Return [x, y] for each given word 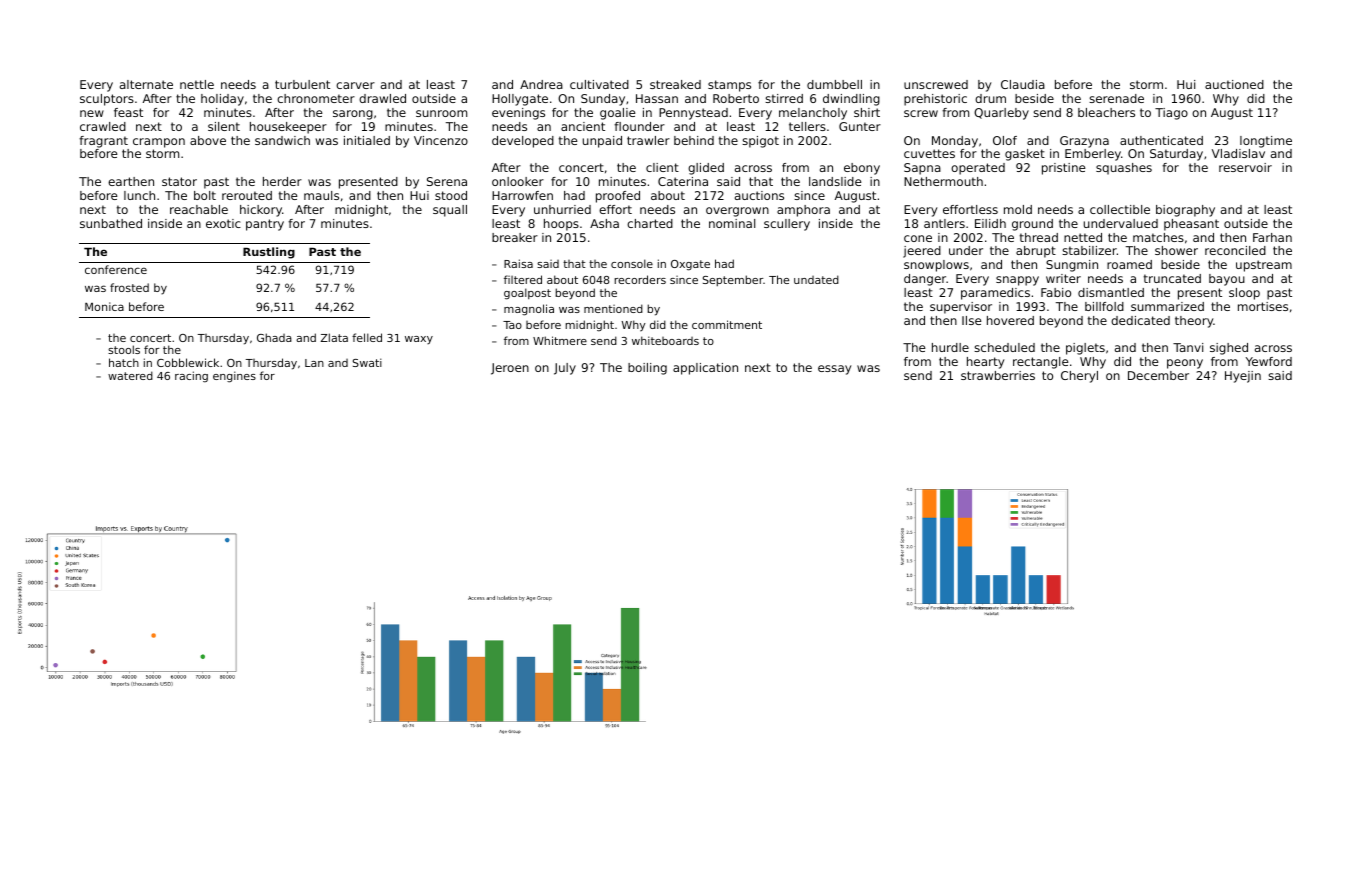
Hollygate [520, 100]
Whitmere [560, 340]
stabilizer [1089, 250]
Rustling [269, 253]
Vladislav [1238, 153]
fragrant [103, 142]
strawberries [998, 375]
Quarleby [1001, 114]
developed [523, 142]
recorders [640, 279]
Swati [367, 362]
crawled [103, 126]
